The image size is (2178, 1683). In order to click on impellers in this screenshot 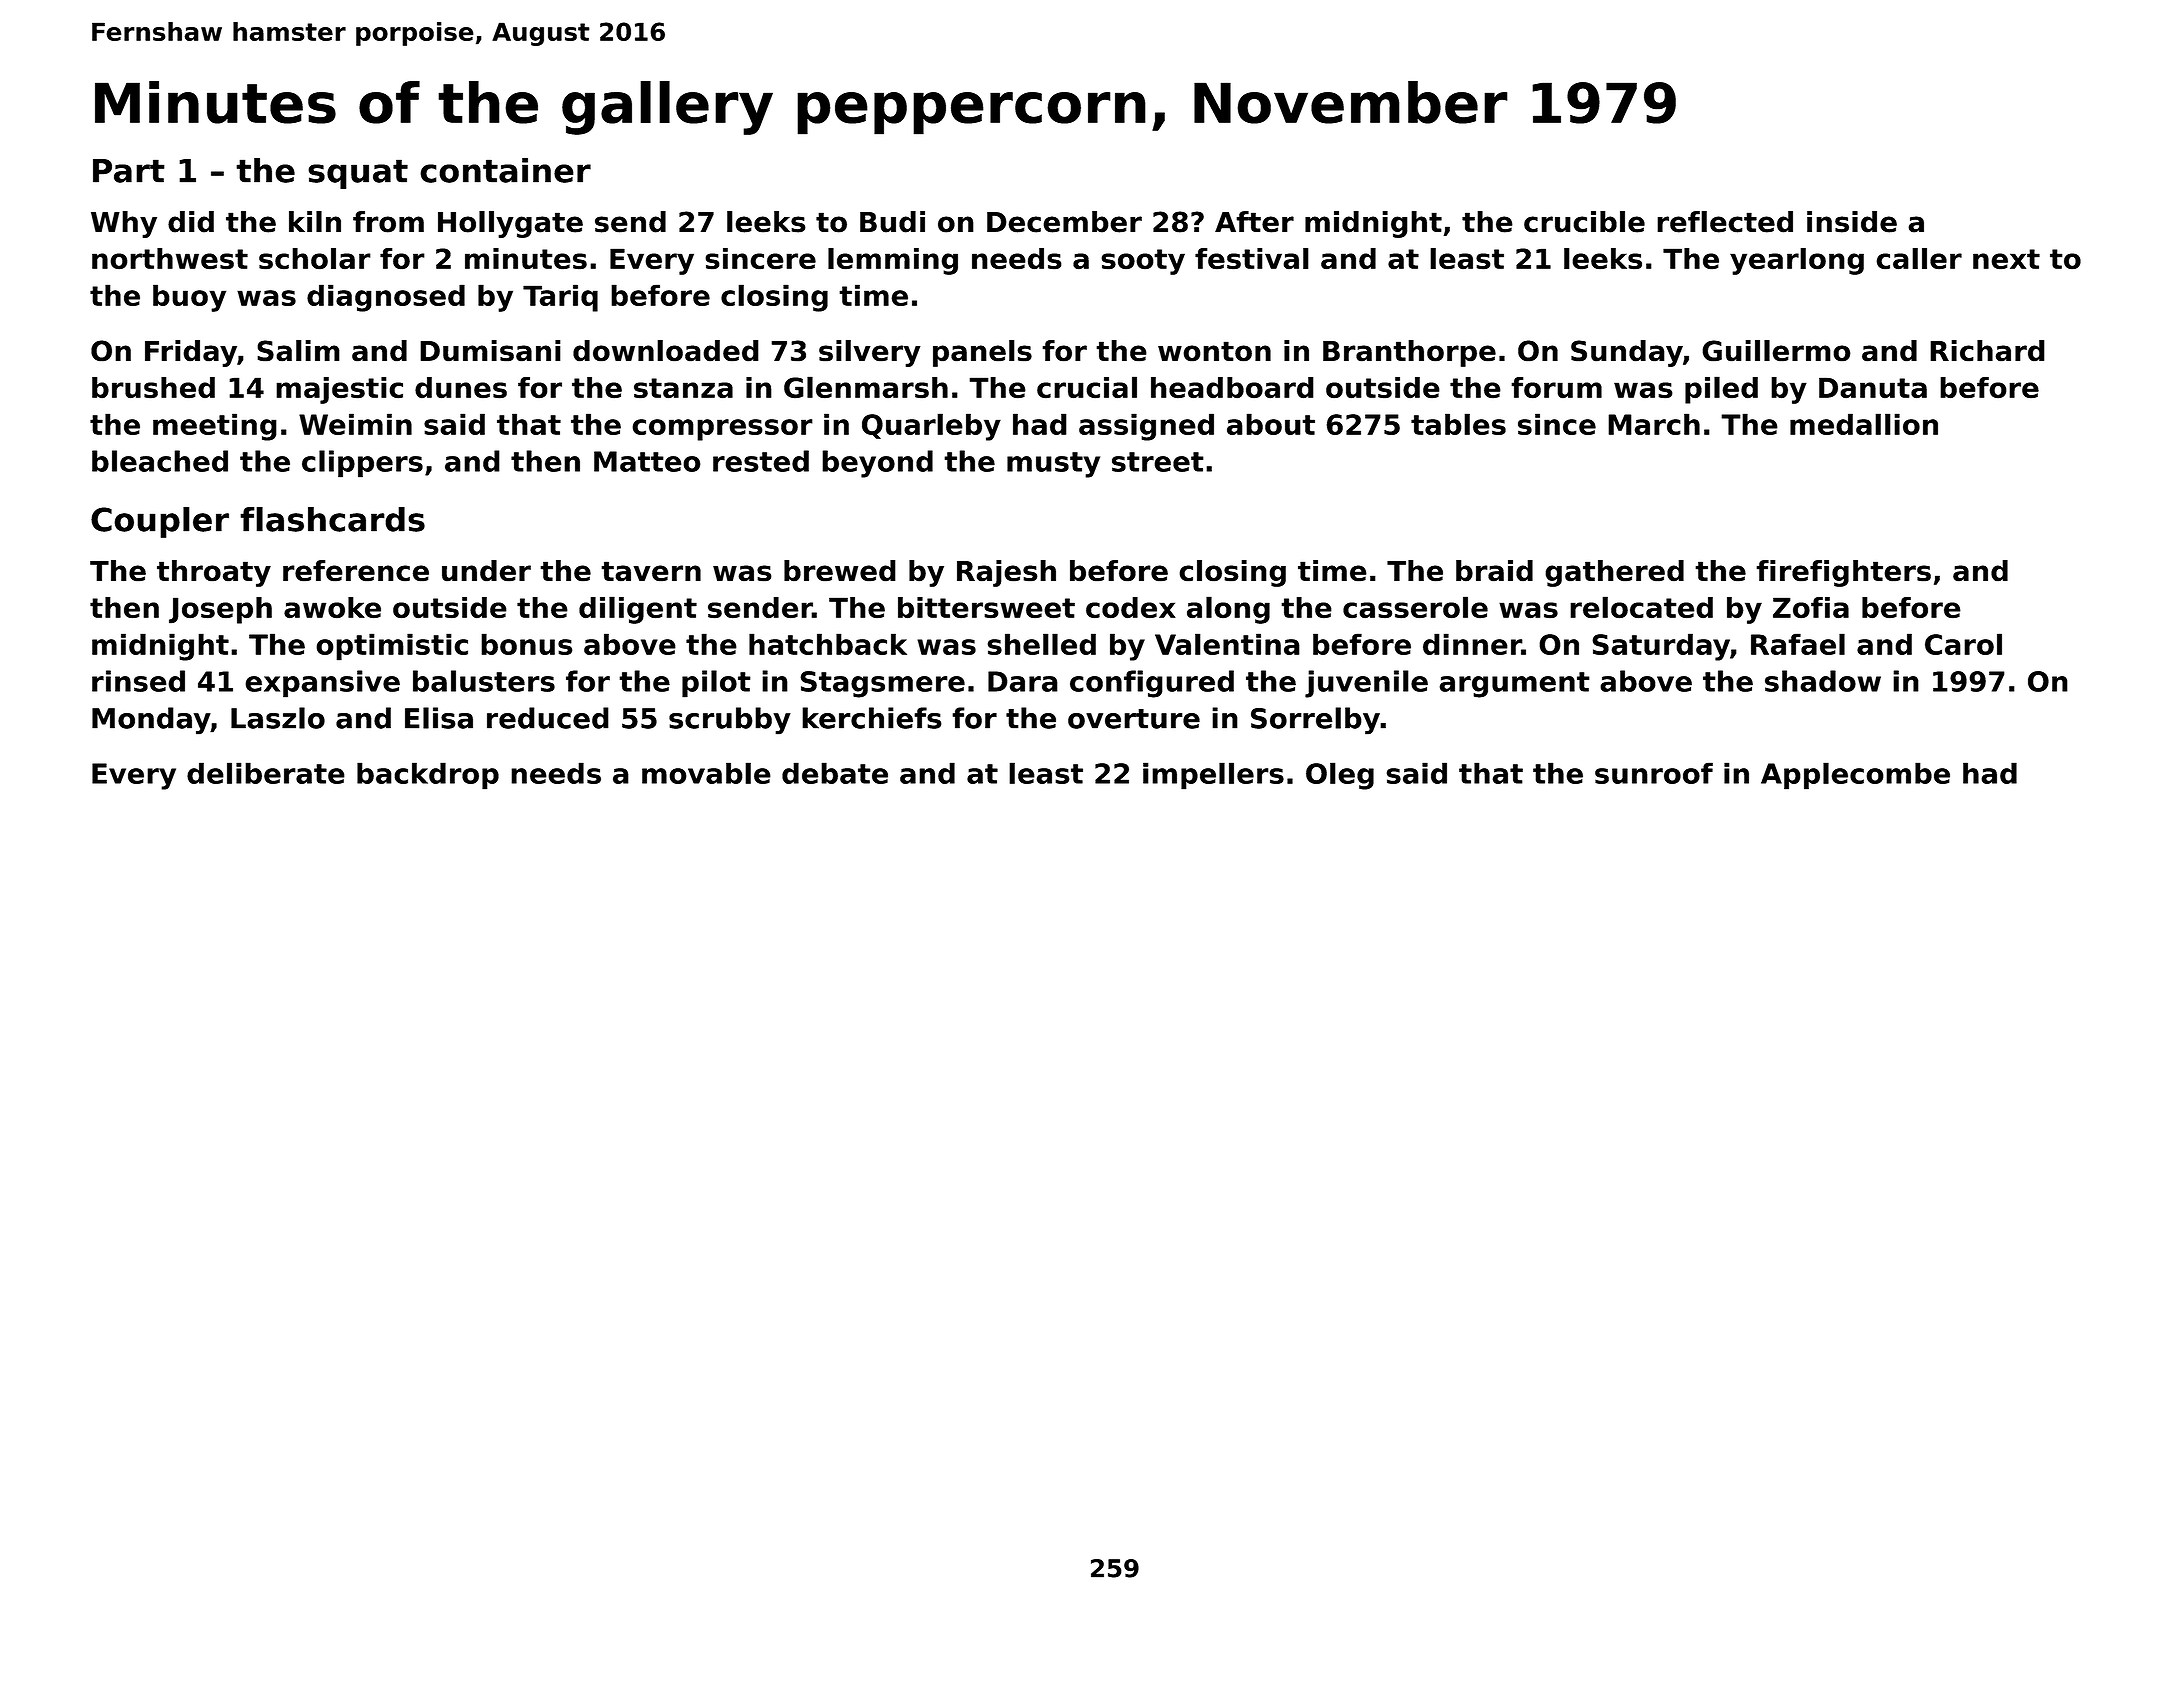, I will do `click(1213, 776)`.
